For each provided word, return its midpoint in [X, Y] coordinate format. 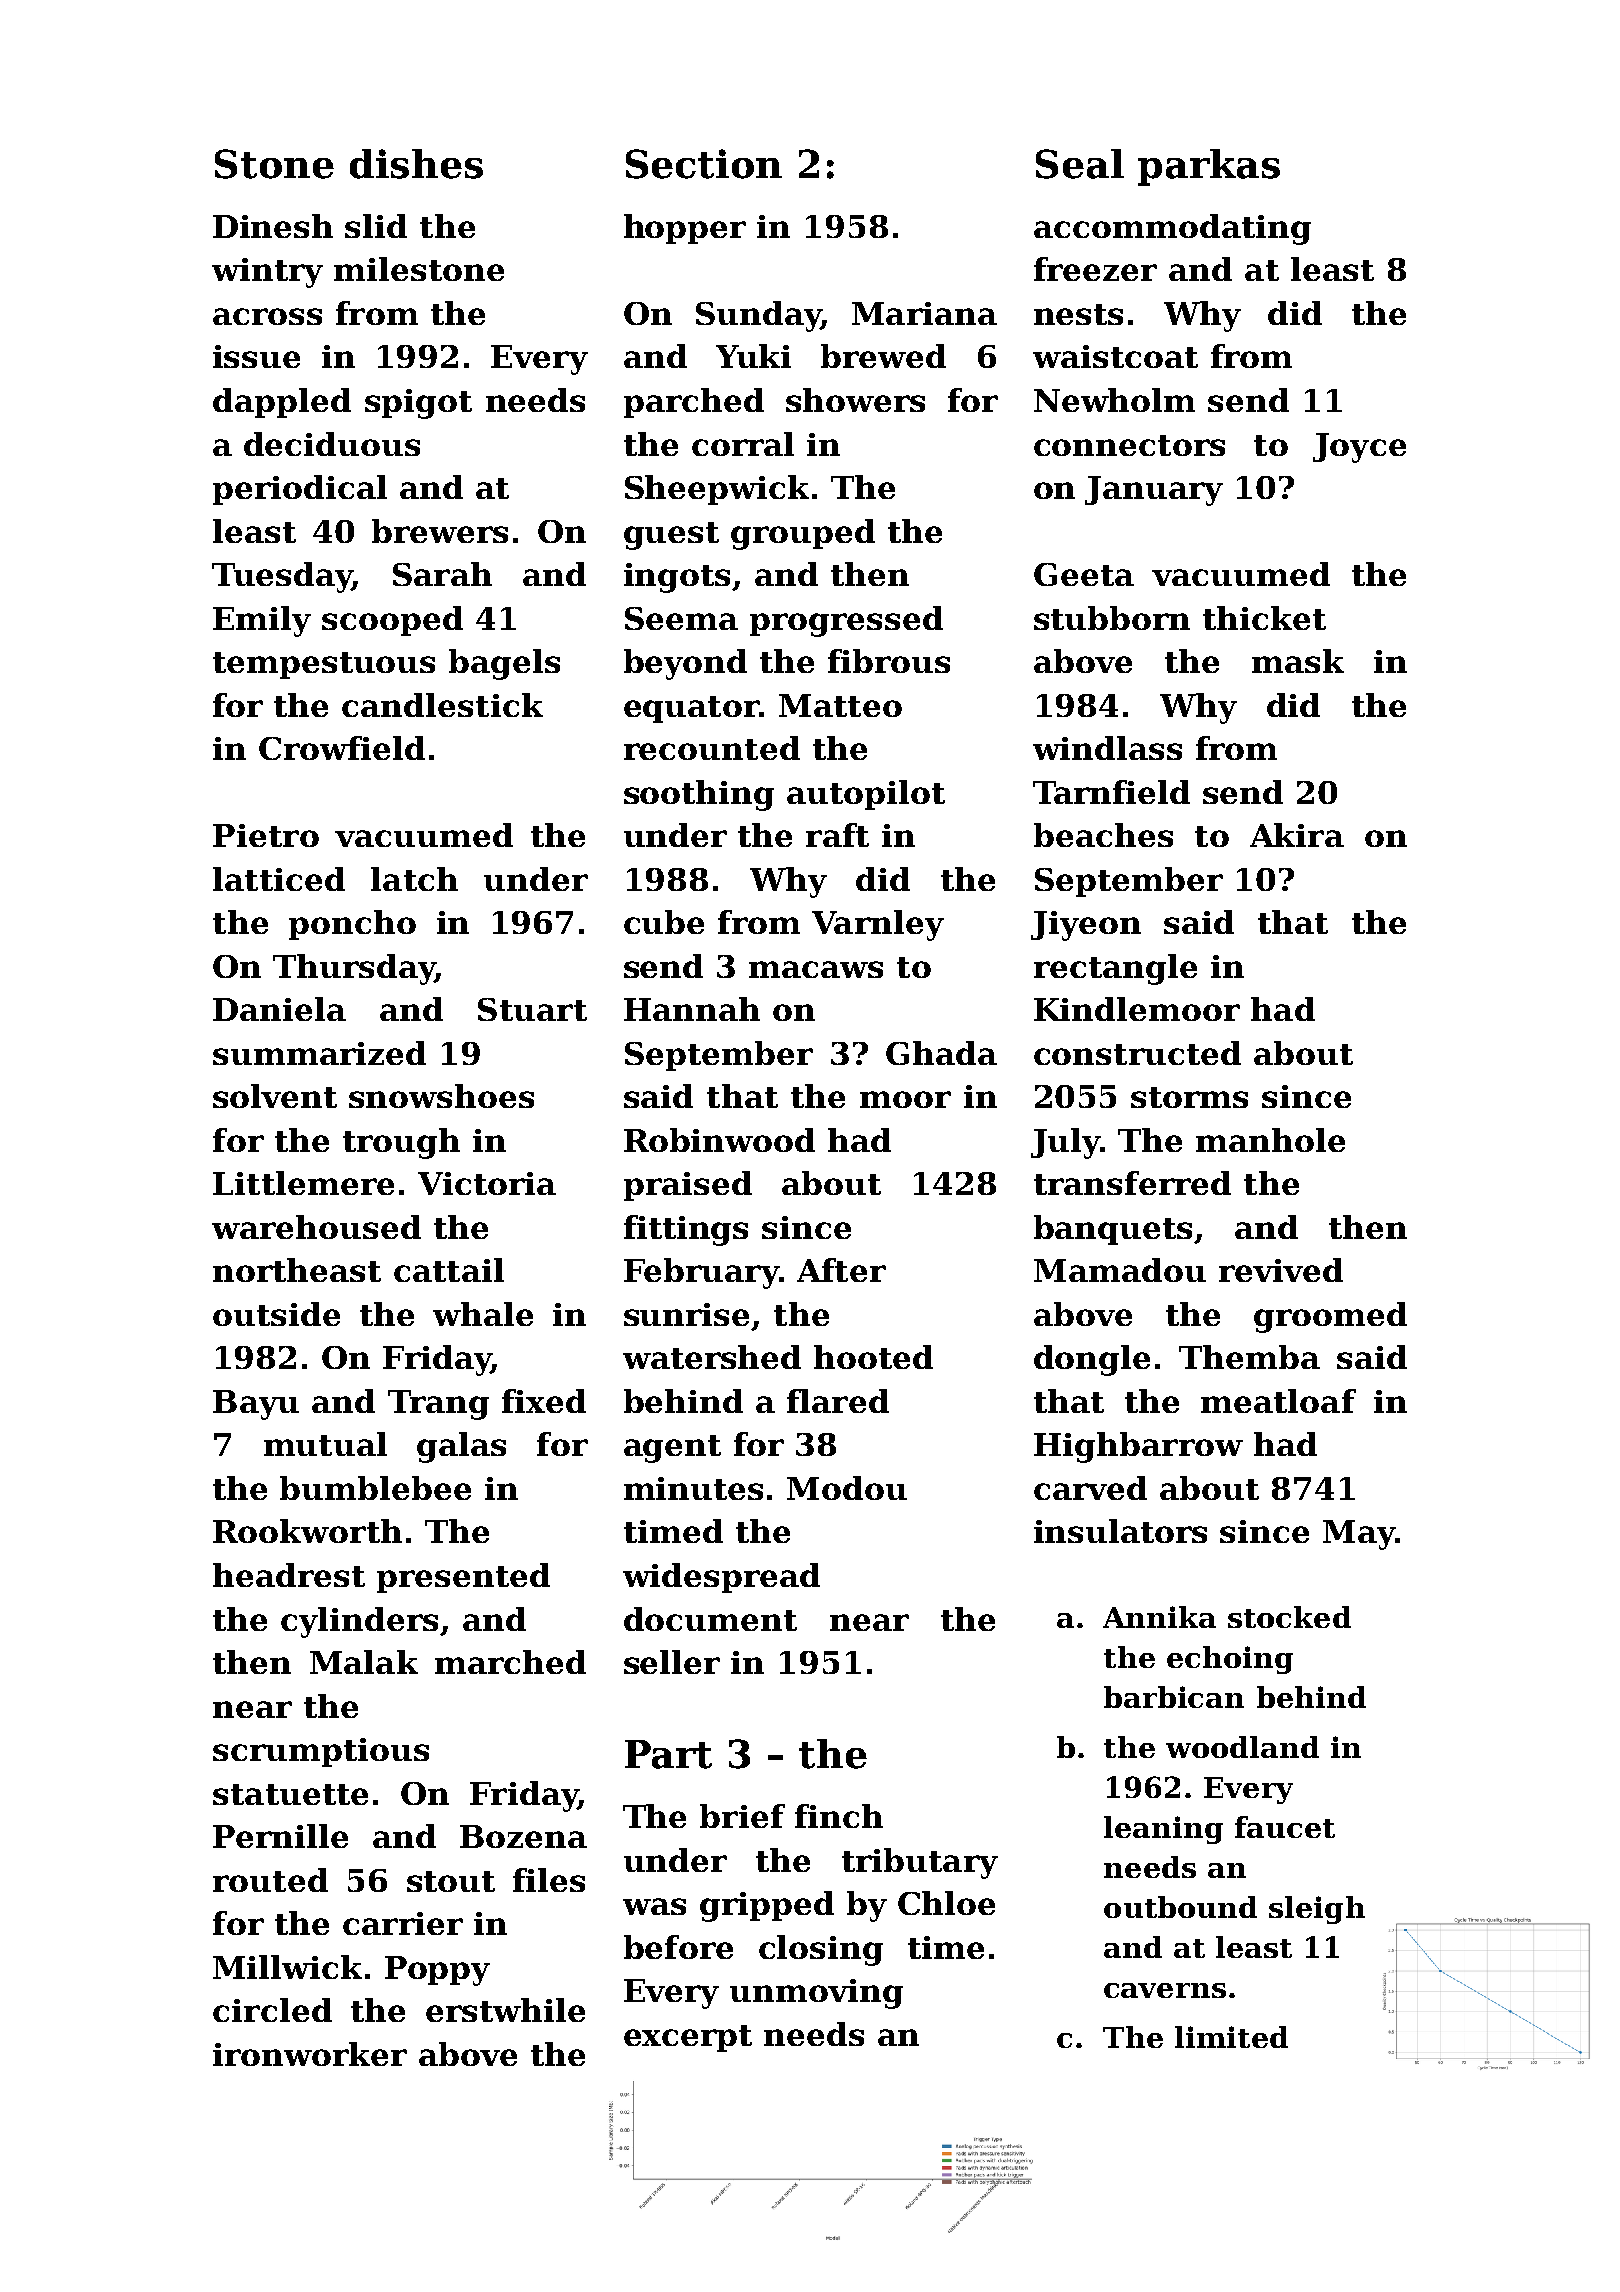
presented [463, 1578]
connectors [1129, 445]
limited [1231, 2037]
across [267, 316]
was [654, 1906]
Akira [1297, 835]
